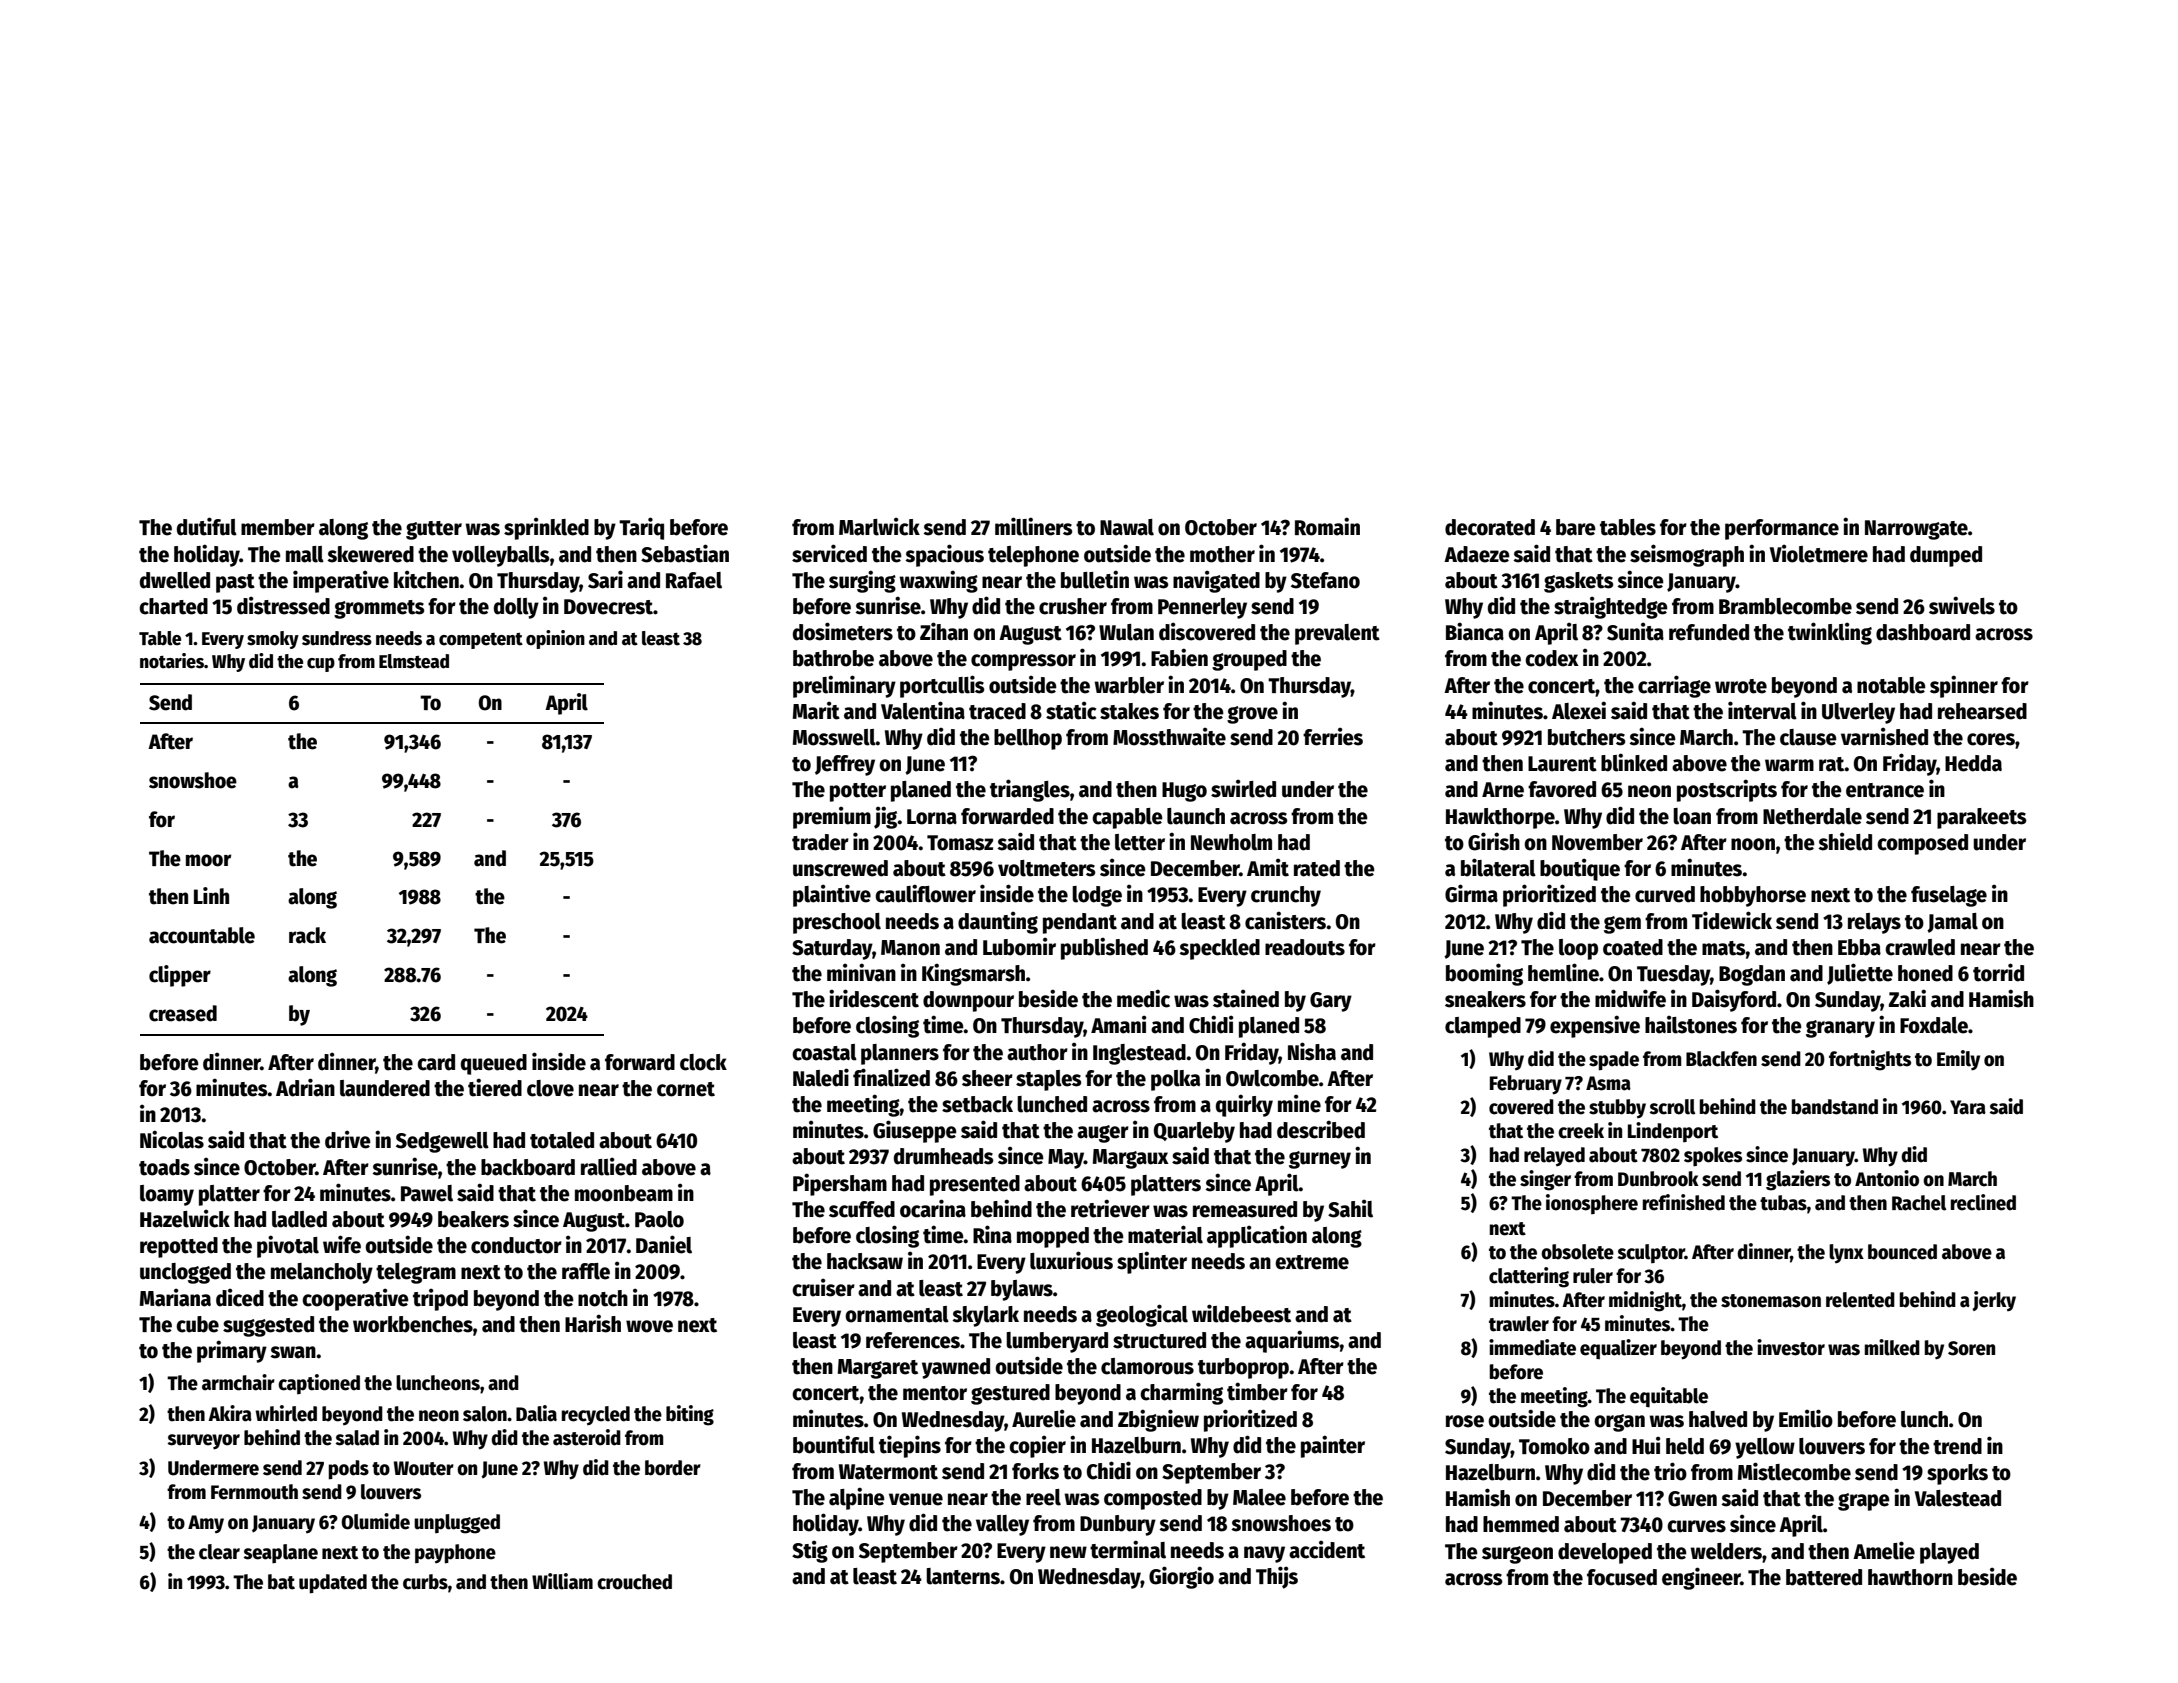 This image has height=1683, width=2178. What do you see at coordinates (333, 1584) in the image?
I see `updated` at bounding box center [333, 1584].
